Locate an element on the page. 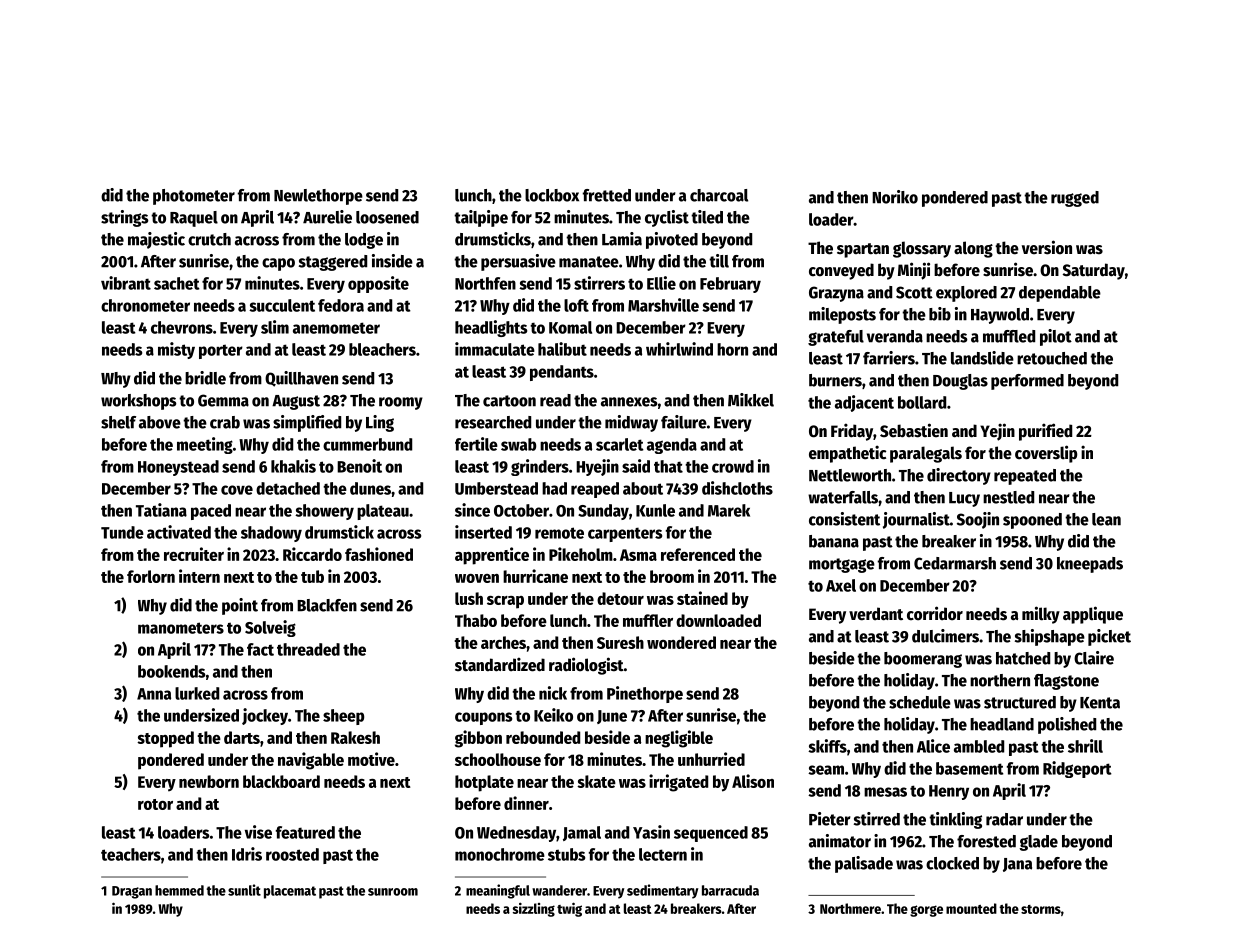 The image size is (1233, 952). pendants is located at coordinates (562, 373).
